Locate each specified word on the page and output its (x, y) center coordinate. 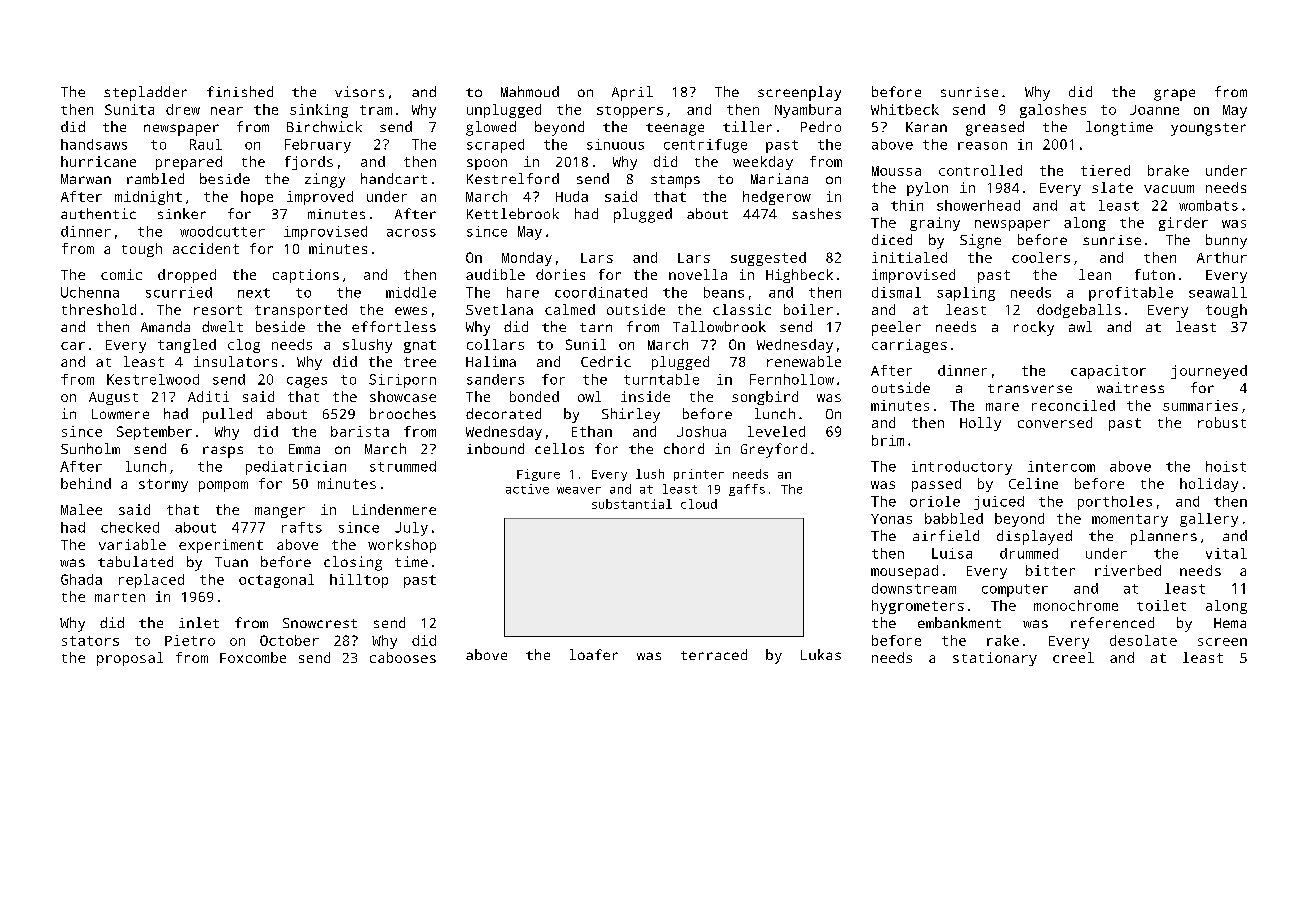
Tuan (231, 562)
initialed (909, 257)
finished (240, 91)
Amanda (165, 326)
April (632, 93)
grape (1174, 95)
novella (698, 274)
